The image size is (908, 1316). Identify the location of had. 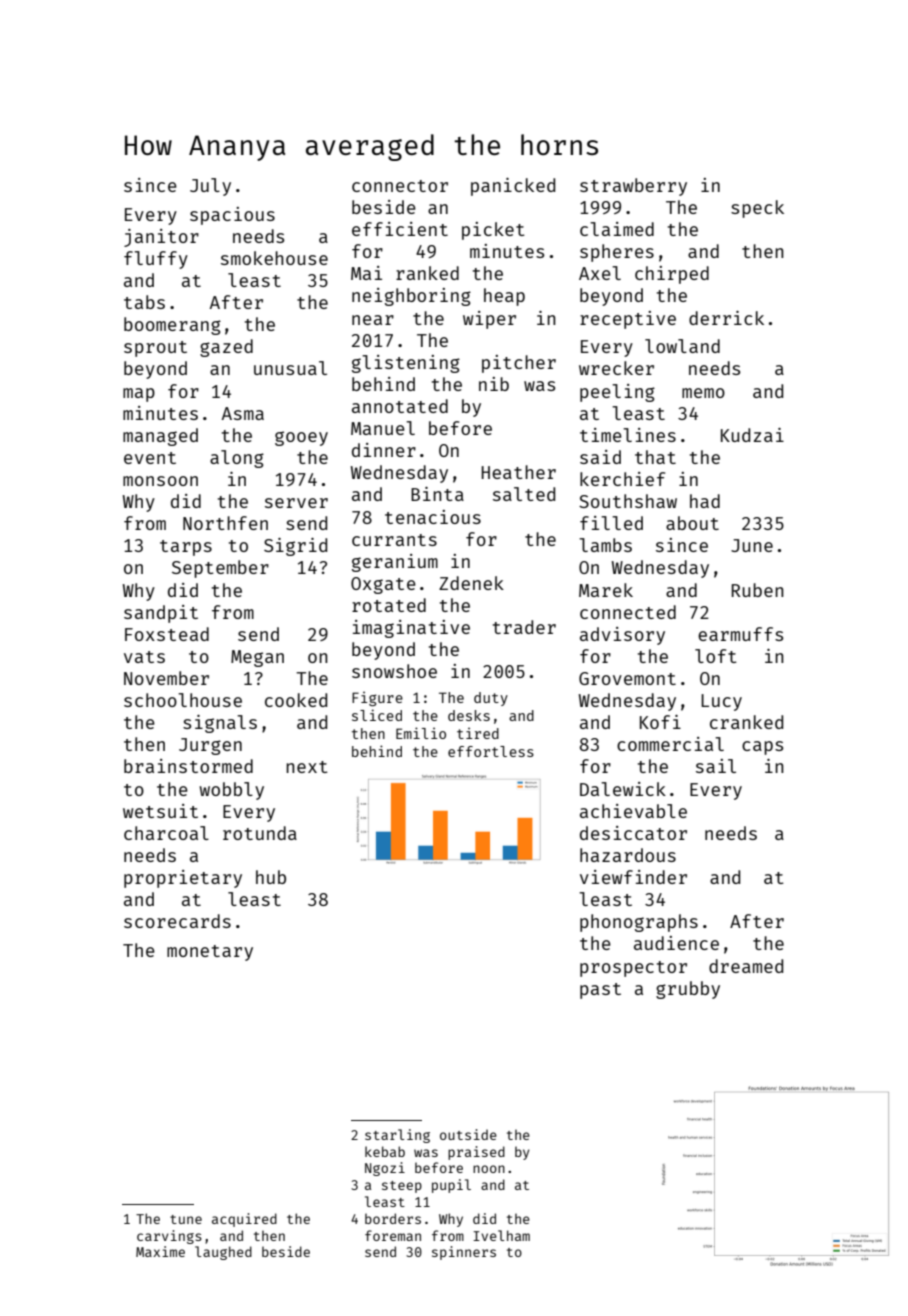
(705, 501).
